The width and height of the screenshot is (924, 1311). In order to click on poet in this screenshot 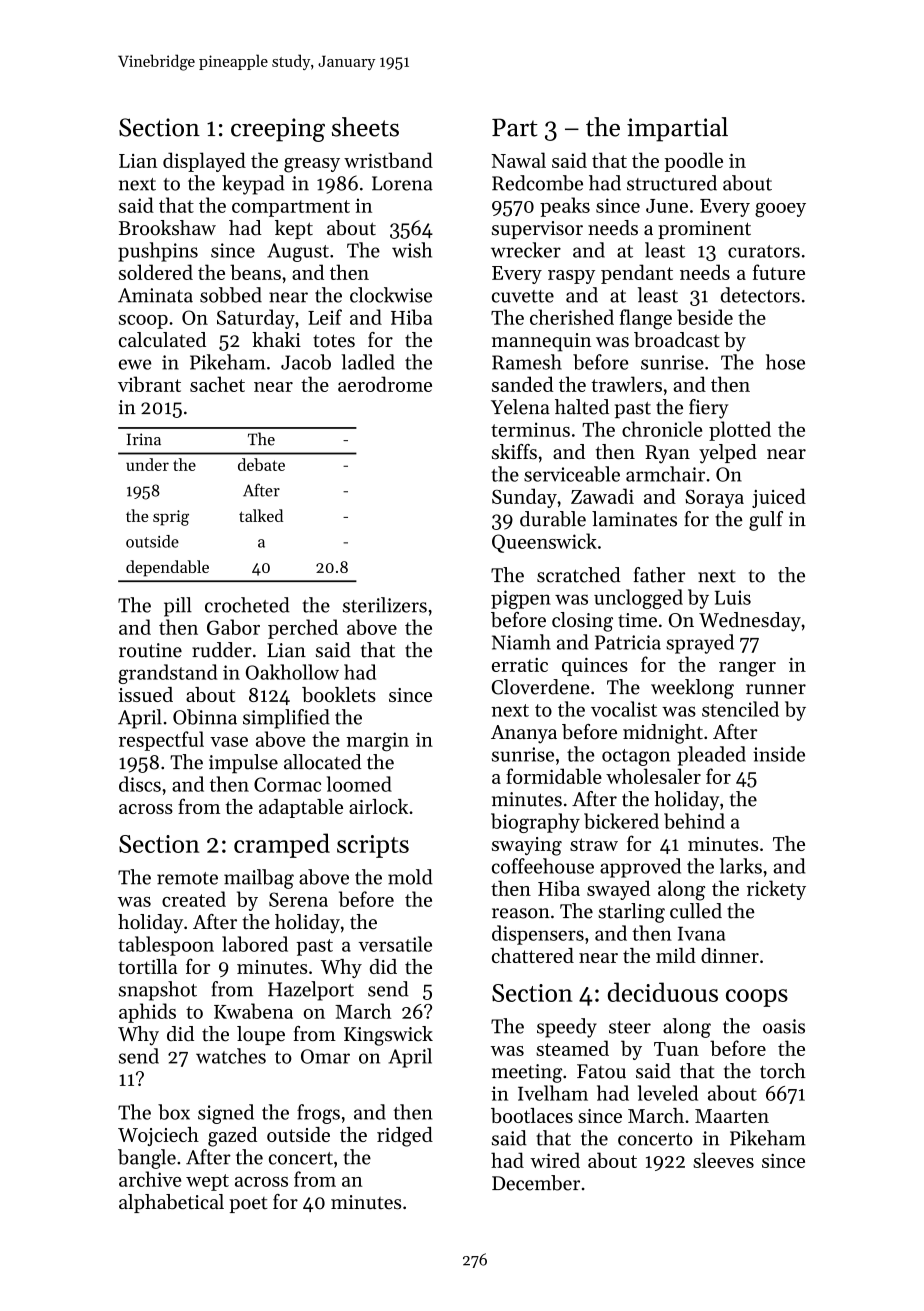, I will do `click(248, 1205)`.
